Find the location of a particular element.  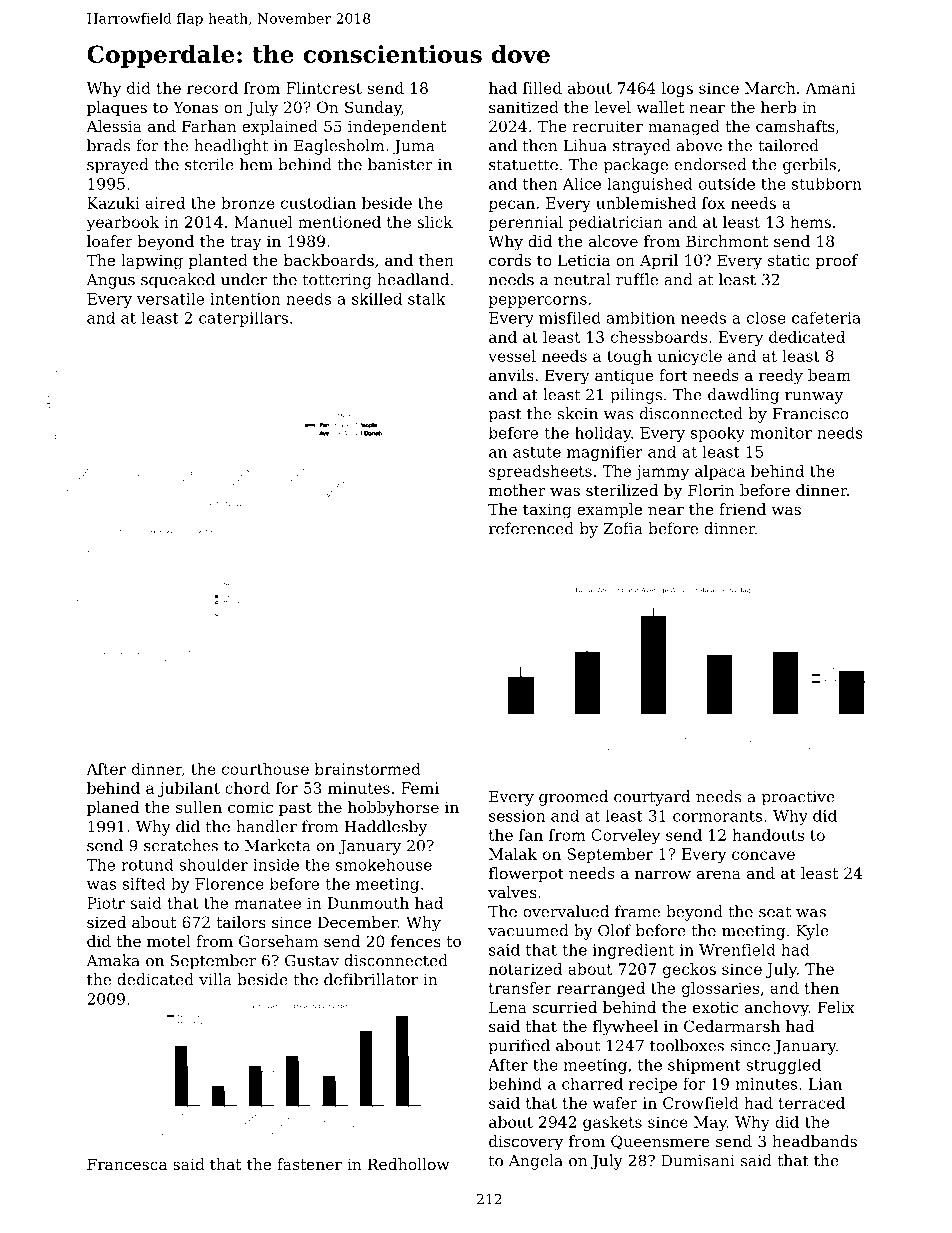

Francesca is located at coordinates (127, 1164).
